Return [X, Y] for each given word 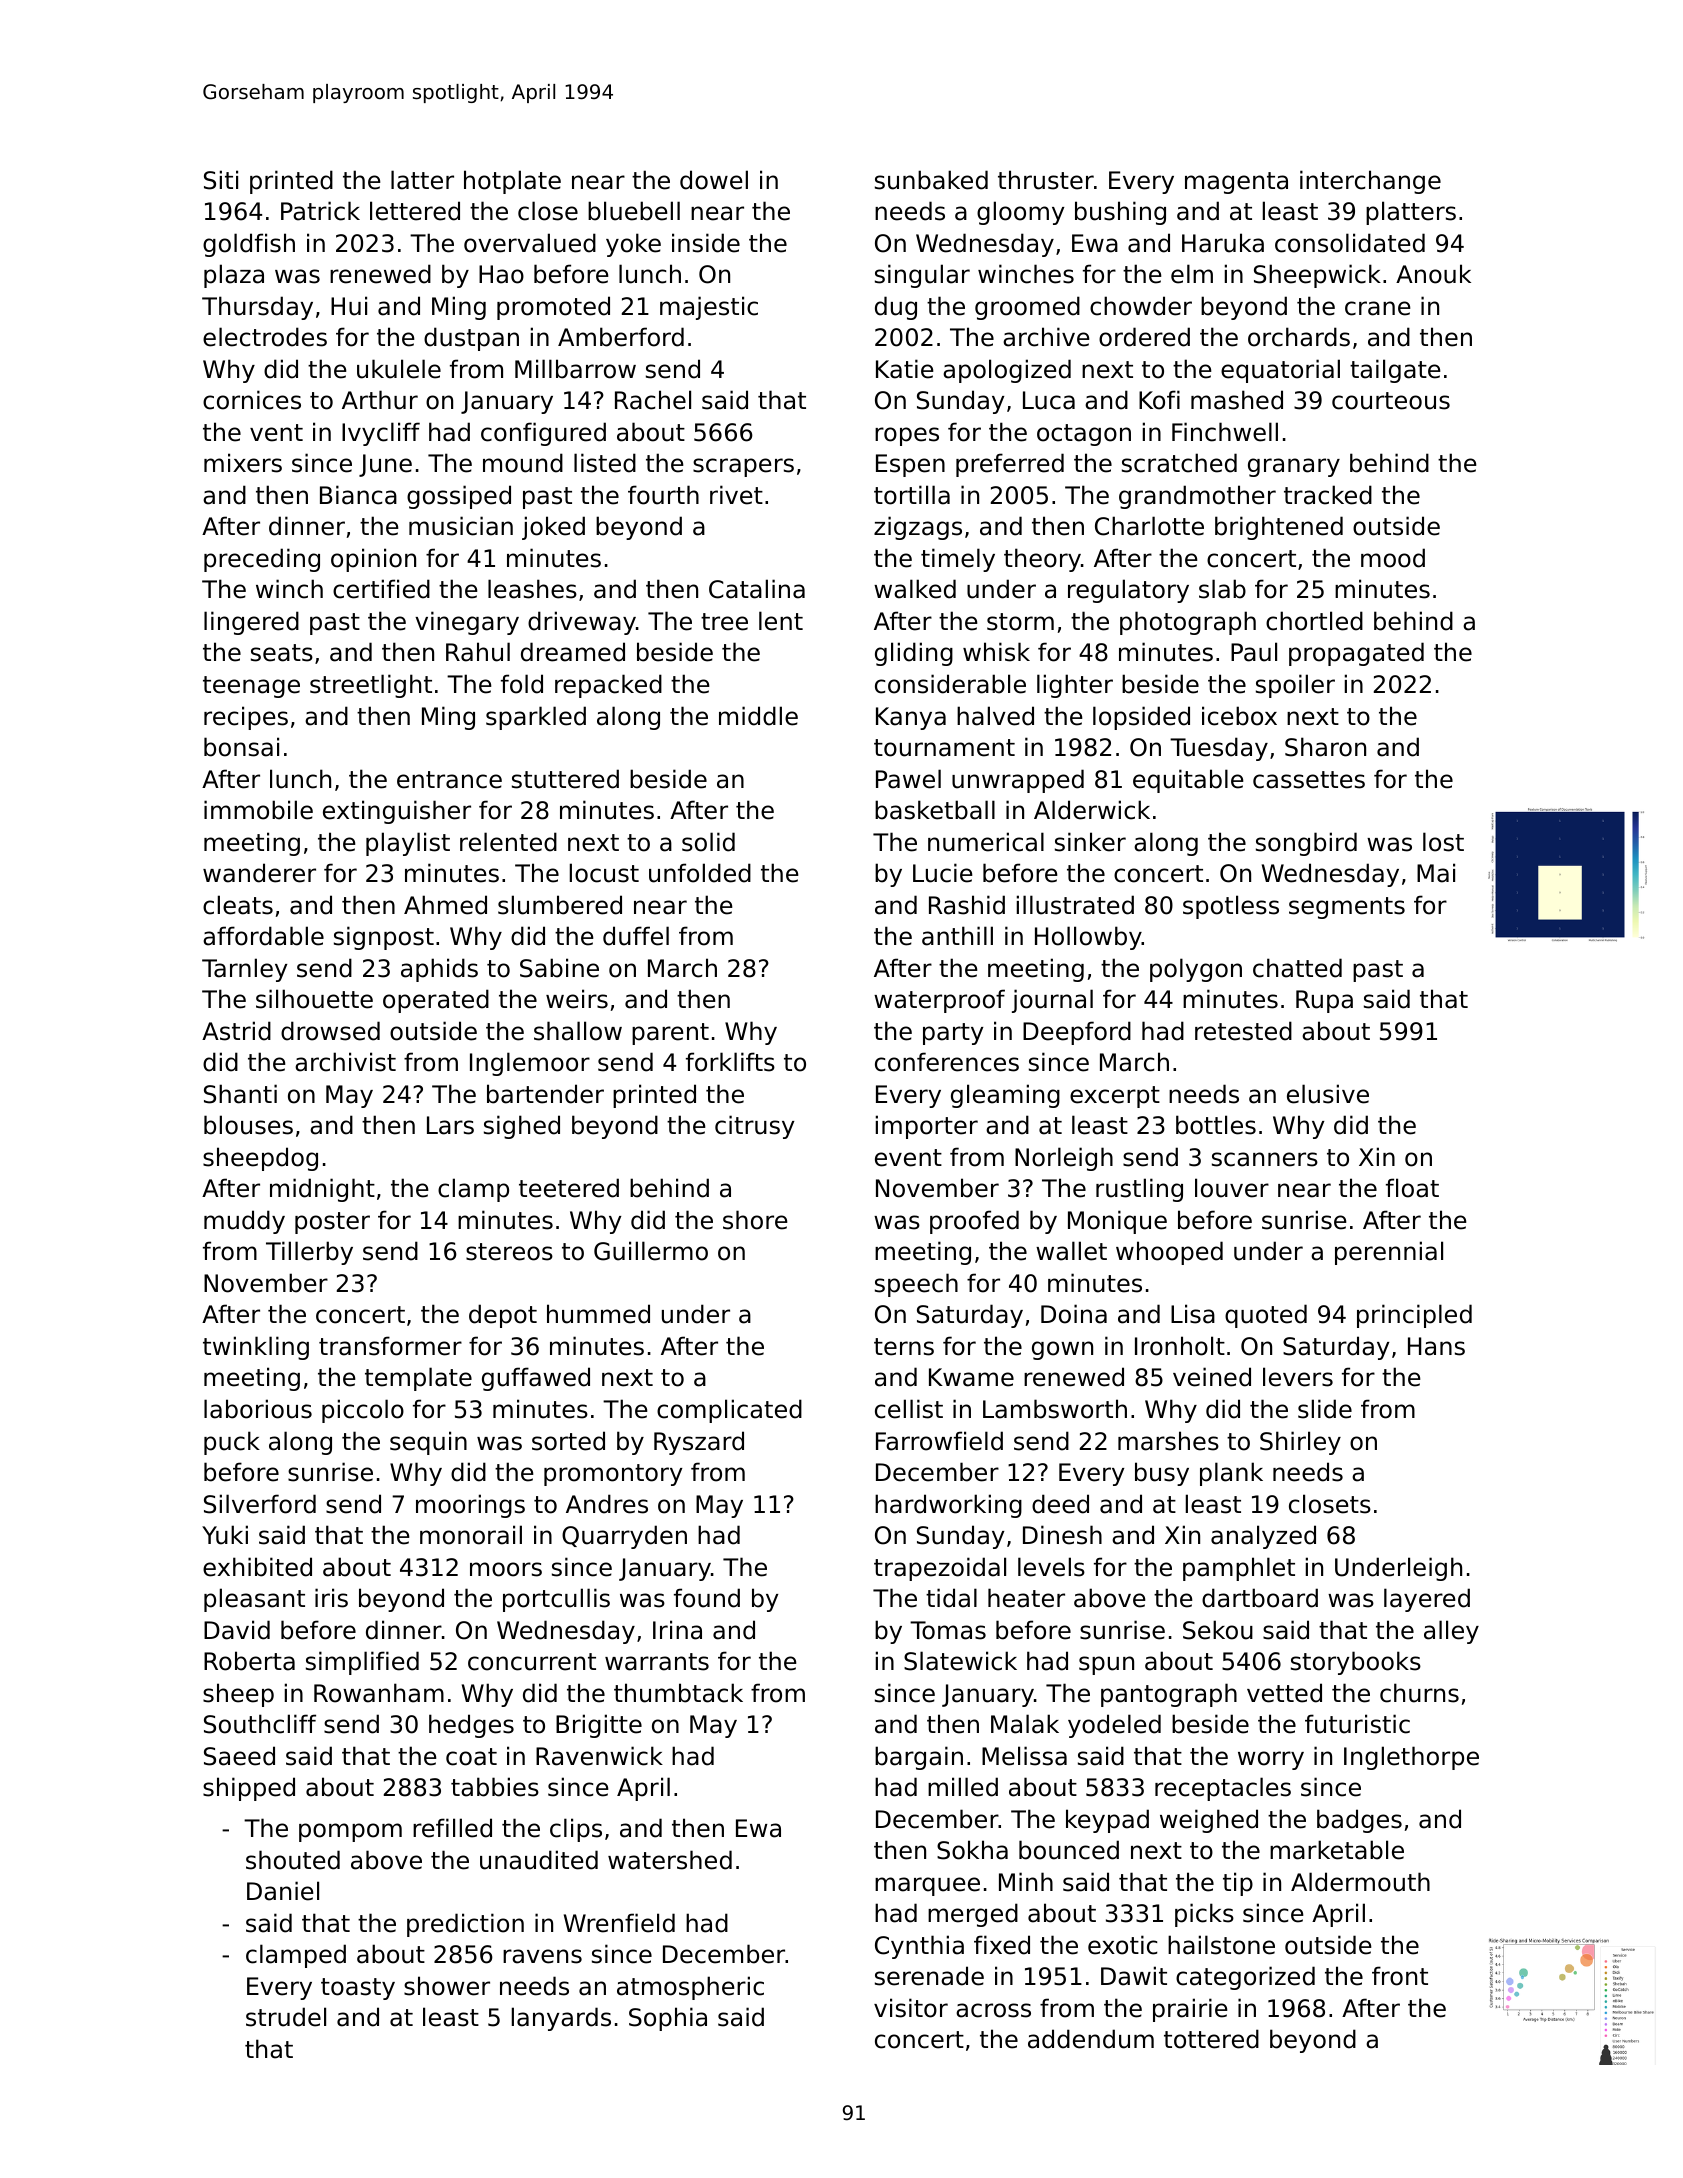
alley [1451, 1632]
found [707, 1598]
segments [1347, 908]
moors [506, 1569]
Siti [221, 180]
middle [758, 716]
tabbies [495, 1787]
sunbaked [931, 180]
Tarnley [244, 970]
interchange [1370, 182]
